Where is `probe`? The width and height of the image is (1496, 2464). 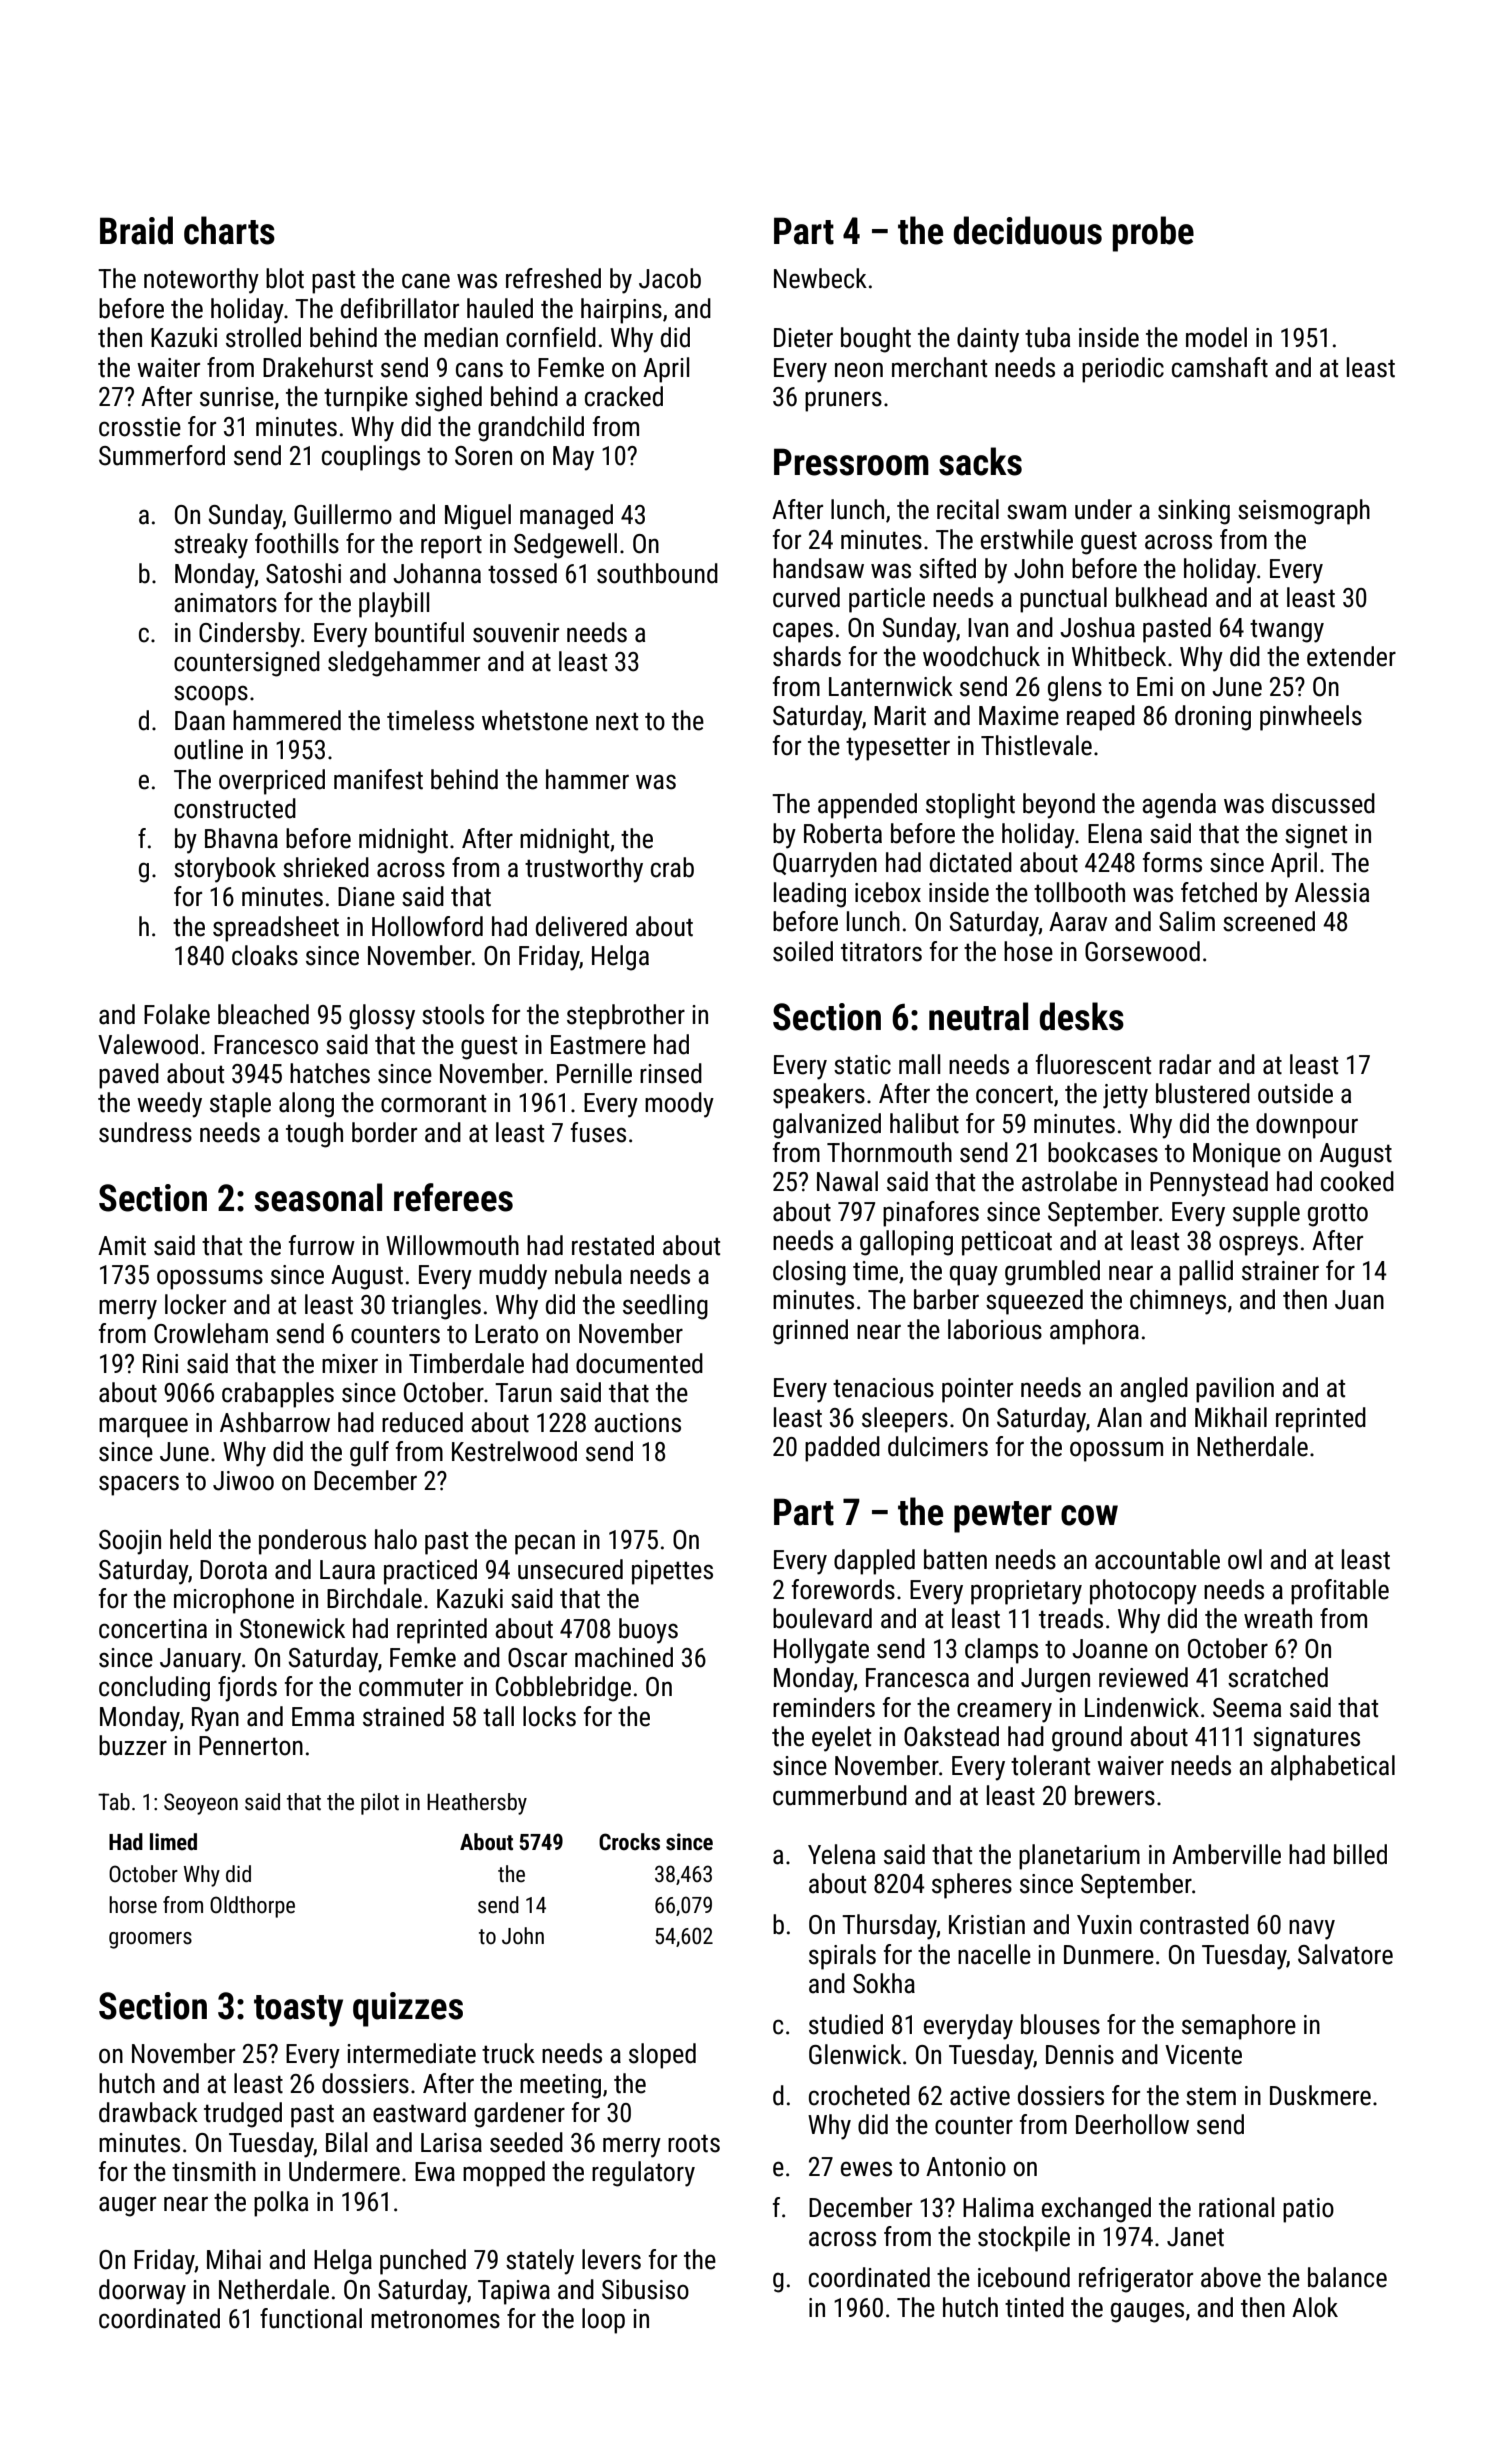
probe is located at coordinates (1153, 234).
